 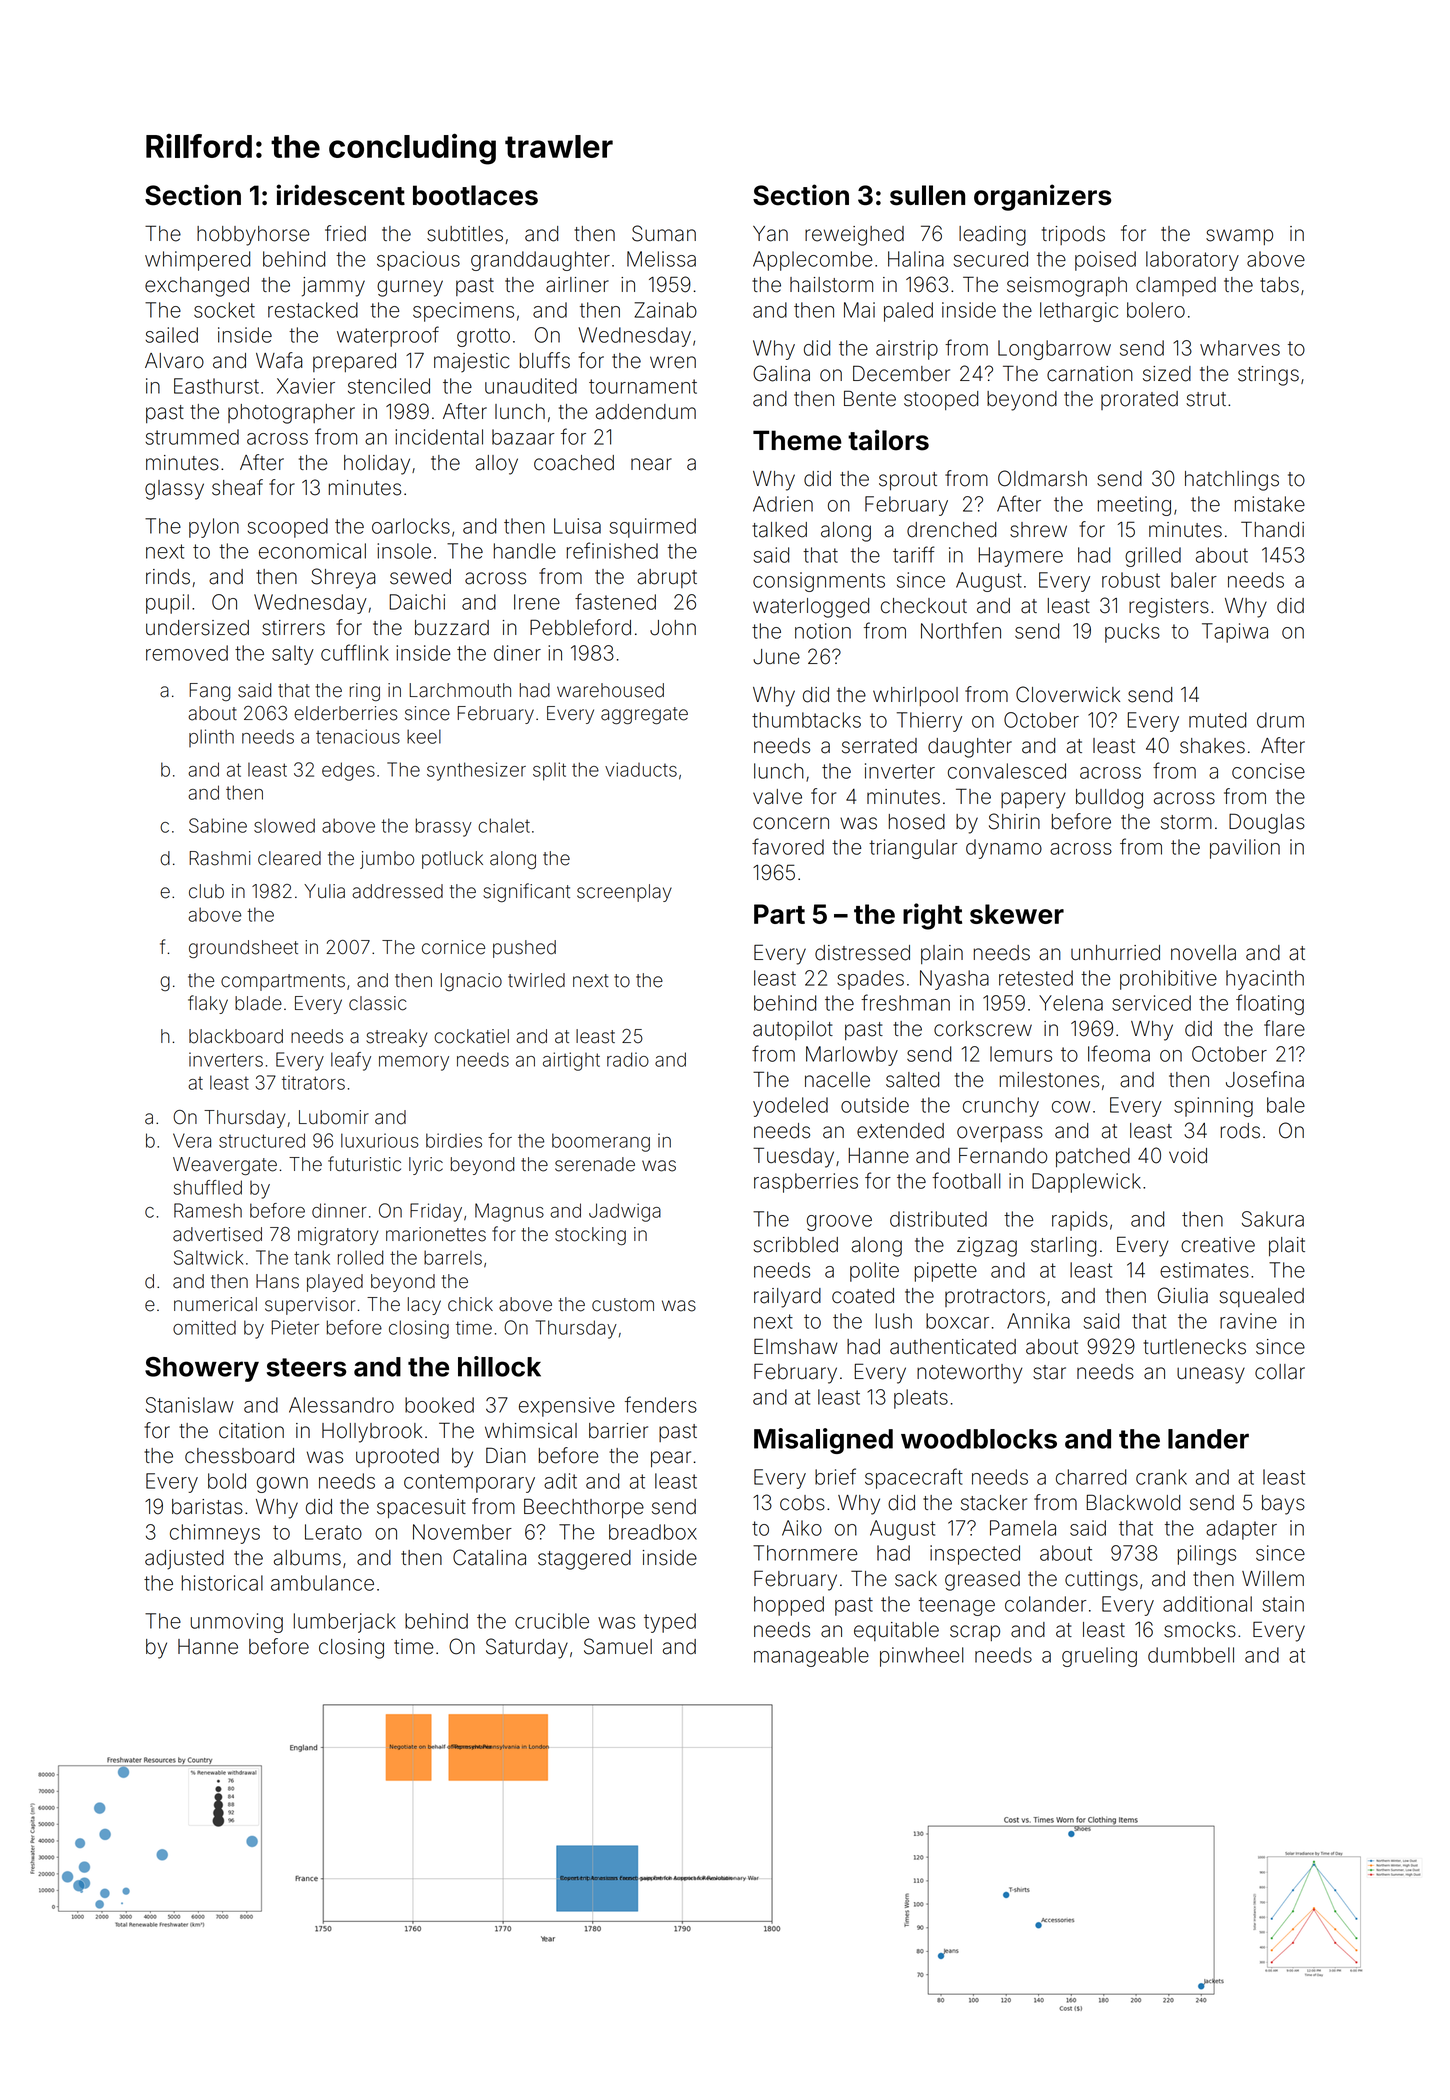 I want to click on strut, so click(x=1206, y=399).
